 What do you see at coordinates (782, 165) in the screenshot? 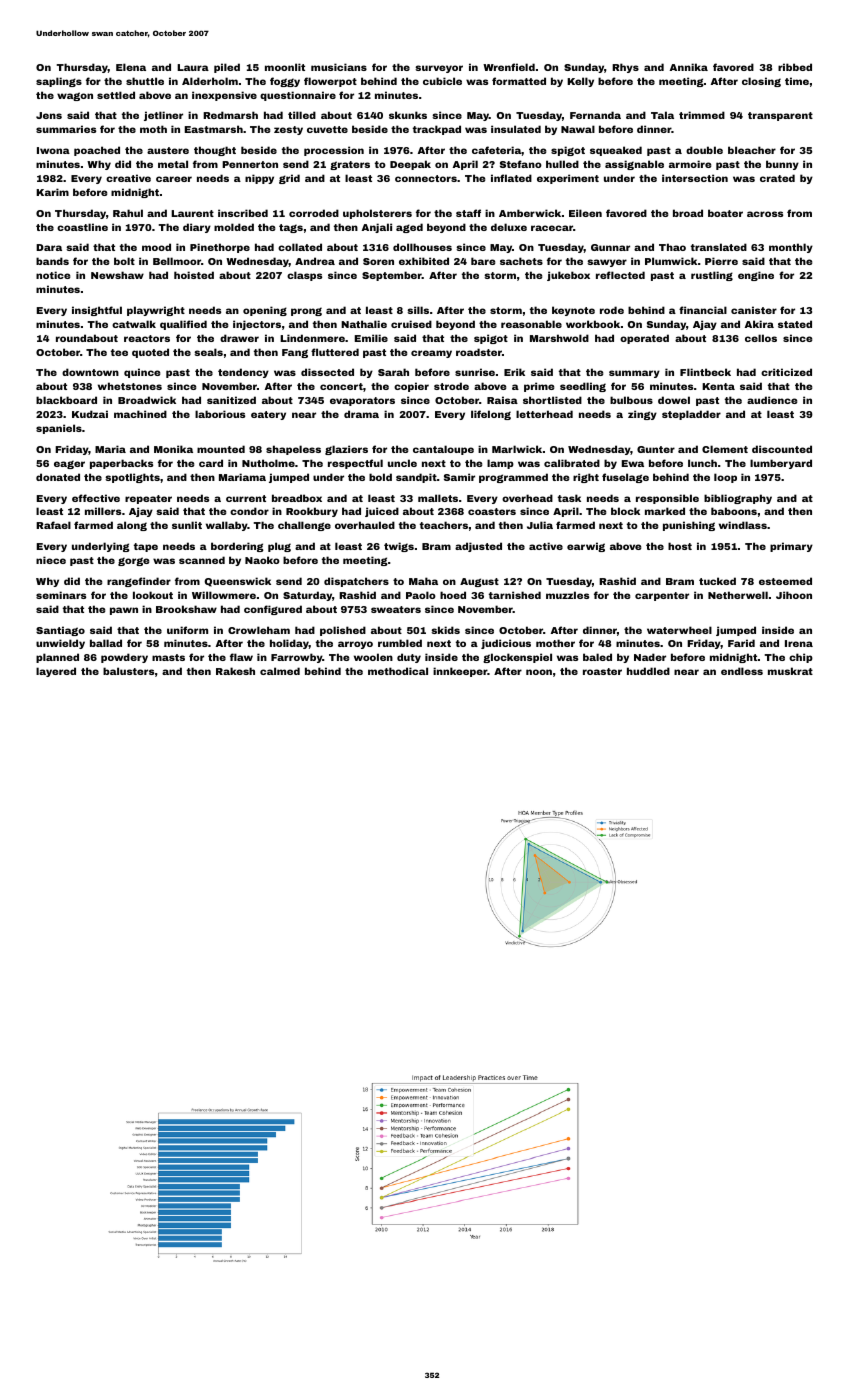
I see `bunny` at bounding box center [782, 165].
